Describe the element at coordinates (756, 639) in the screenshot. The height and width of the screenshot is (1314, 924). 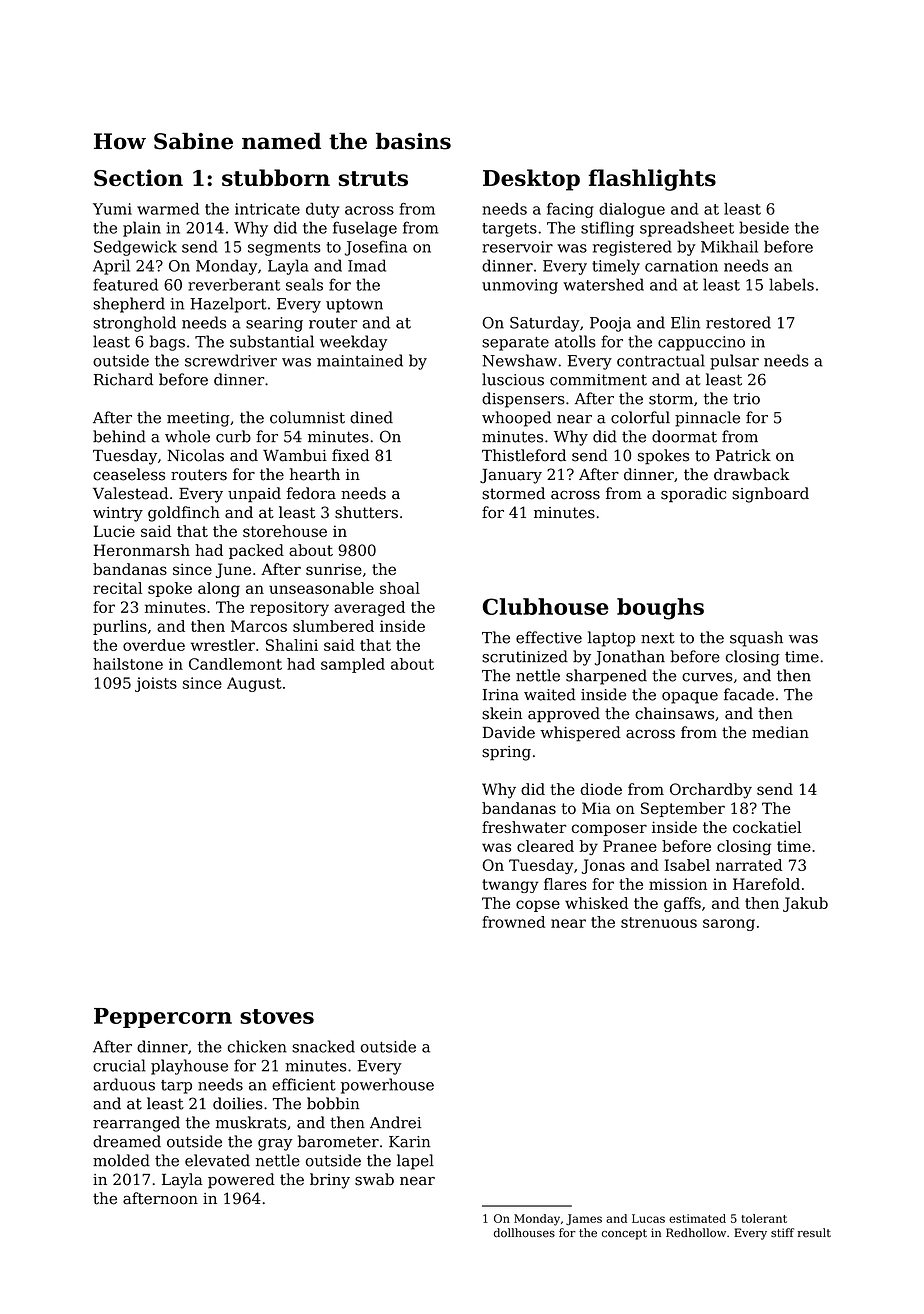
I see `squash` at that location.
